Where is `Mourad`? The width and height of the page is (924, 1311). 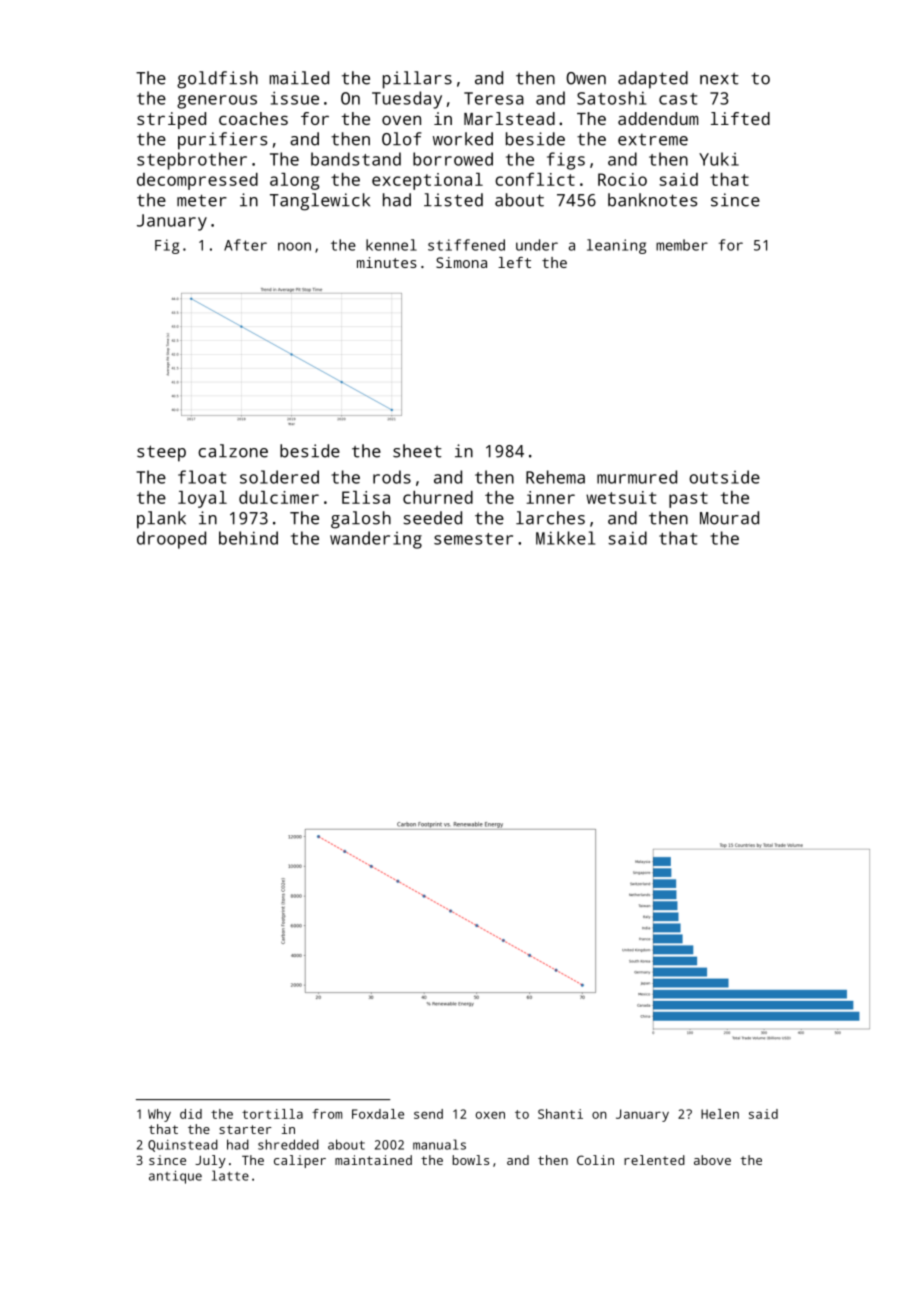
Mourad is located at coordinates (729, 518).
